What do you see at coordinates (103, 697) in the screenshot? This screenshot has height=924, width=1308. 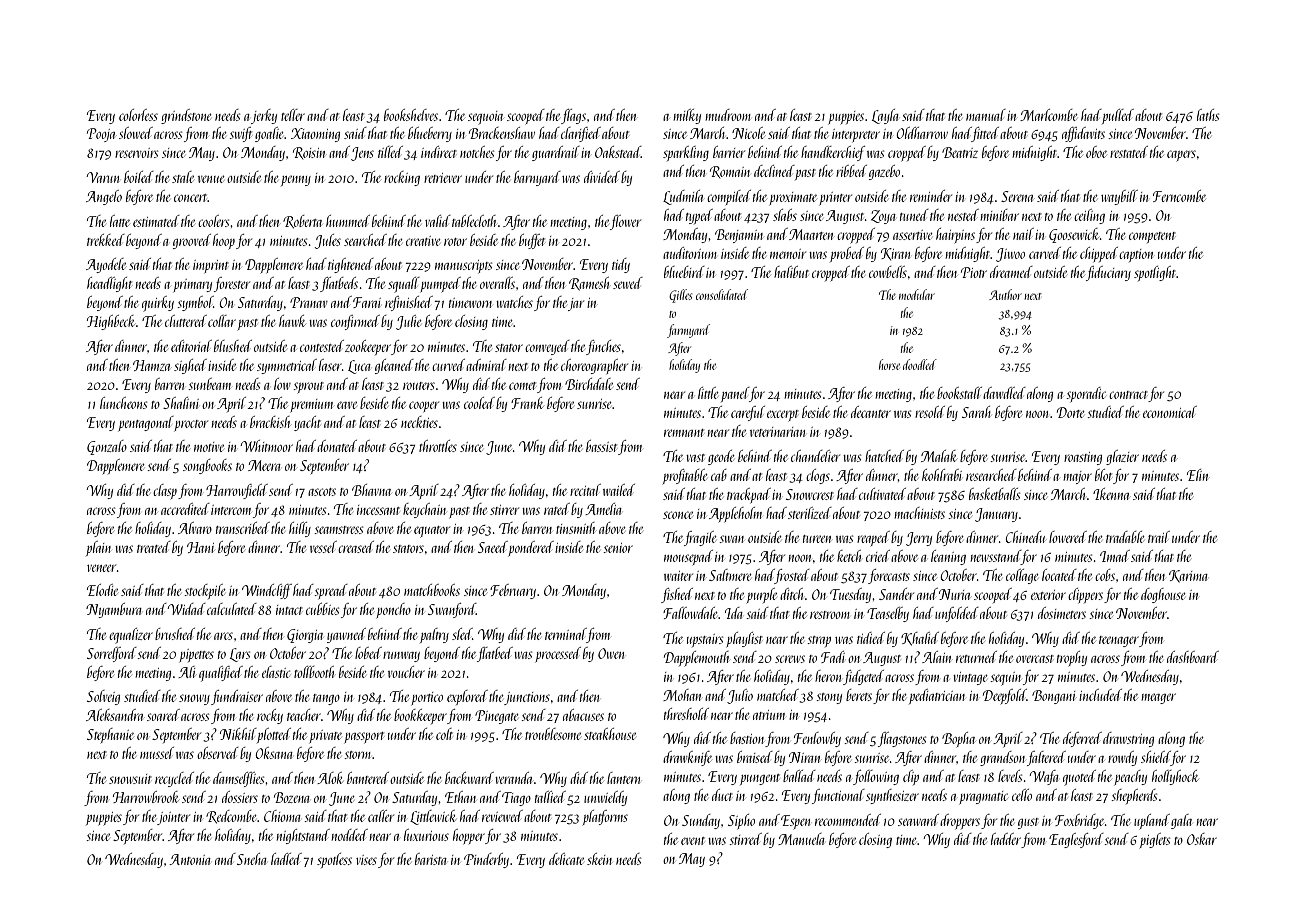 I see `Solveig` at bounding box center [103, 697].
